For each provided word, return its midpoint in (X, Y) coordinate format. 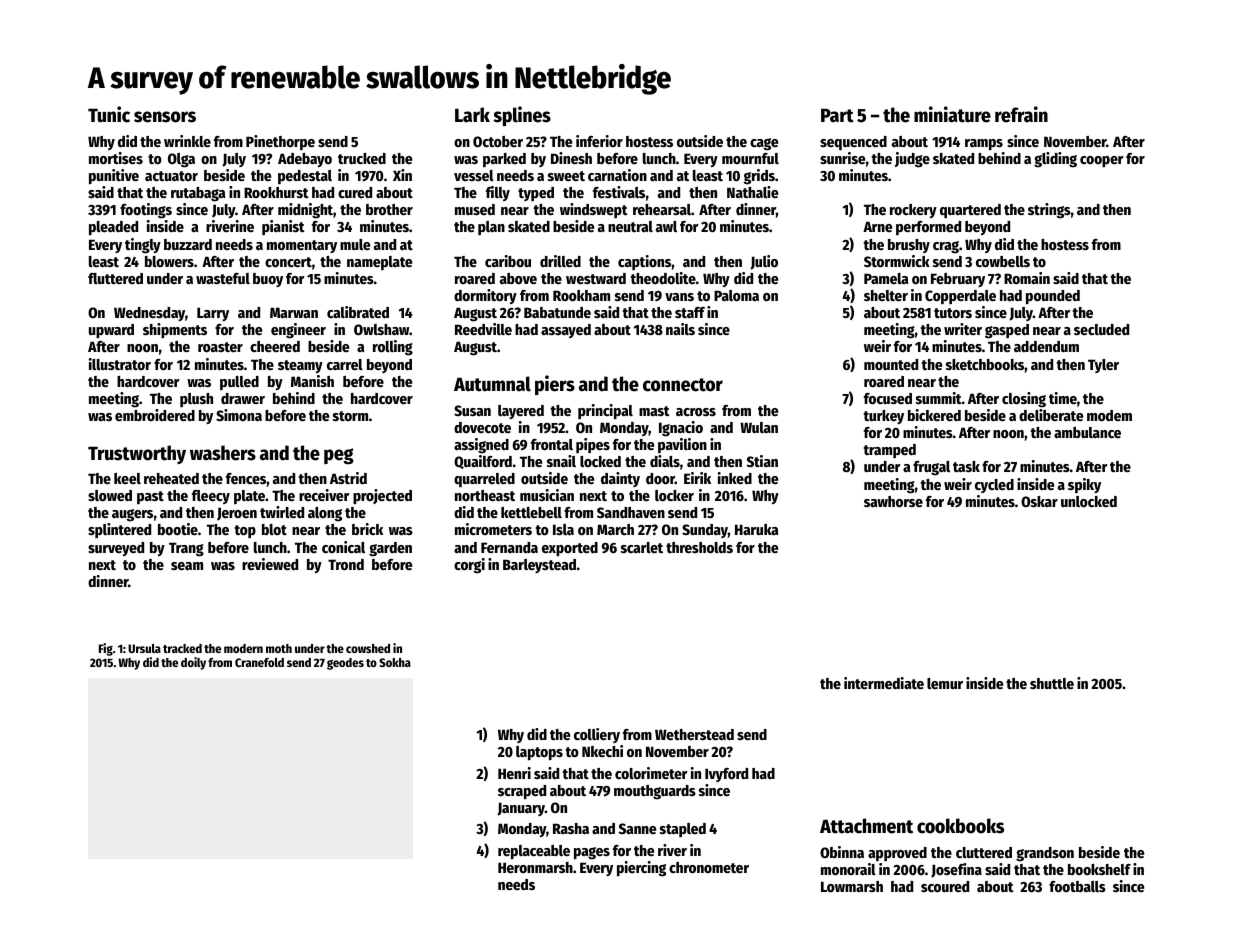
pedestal (305, 177)
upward (111, 331)
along (325, 514)
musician (547, 495)
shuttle (1052, 683)
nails (680, 329)
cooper (1102, 161)
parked (504, 160)
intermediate (884, 683)
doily (193, 663)
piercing (641, 869)
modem (1109, 415)
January (521, 809)
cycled (994, 486)
